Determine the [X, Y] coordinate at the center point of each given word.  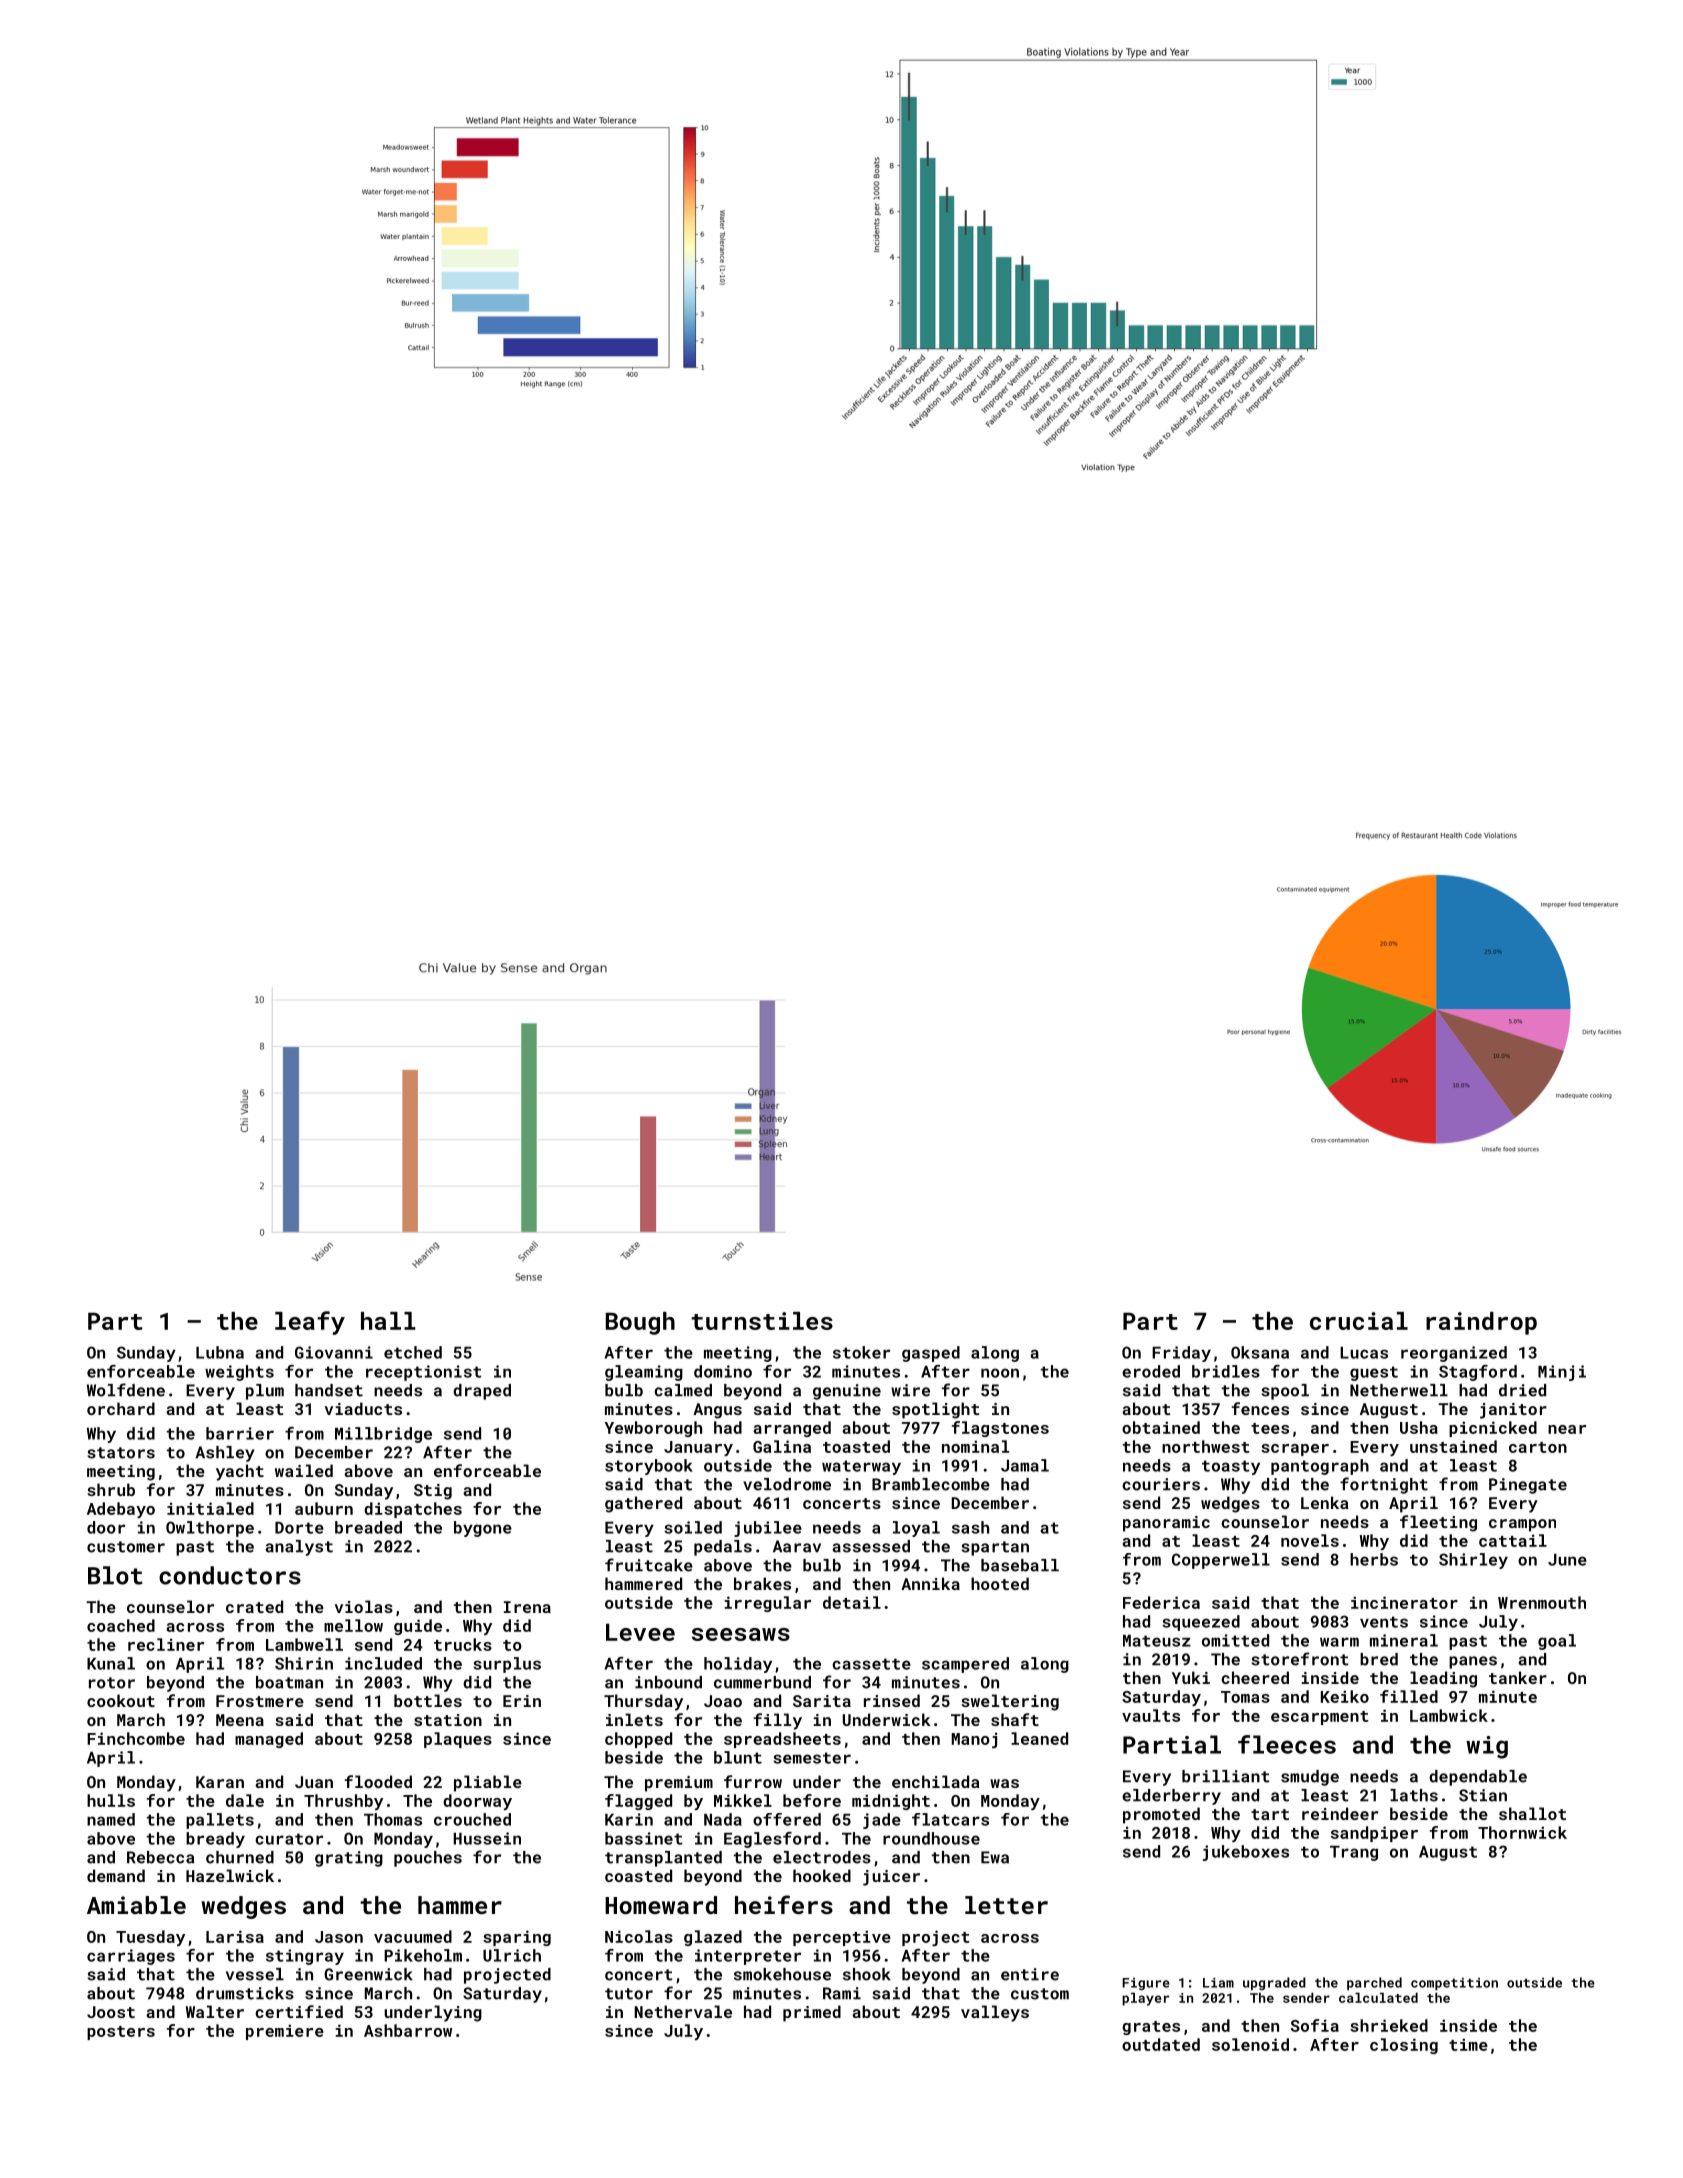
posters [121, 2033]
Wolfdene [126, 1390]
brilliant [1226, 1776]
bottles [428, 1700]
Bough [640, 1323]
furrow [753, 1781]
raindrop [1481, 1323]
